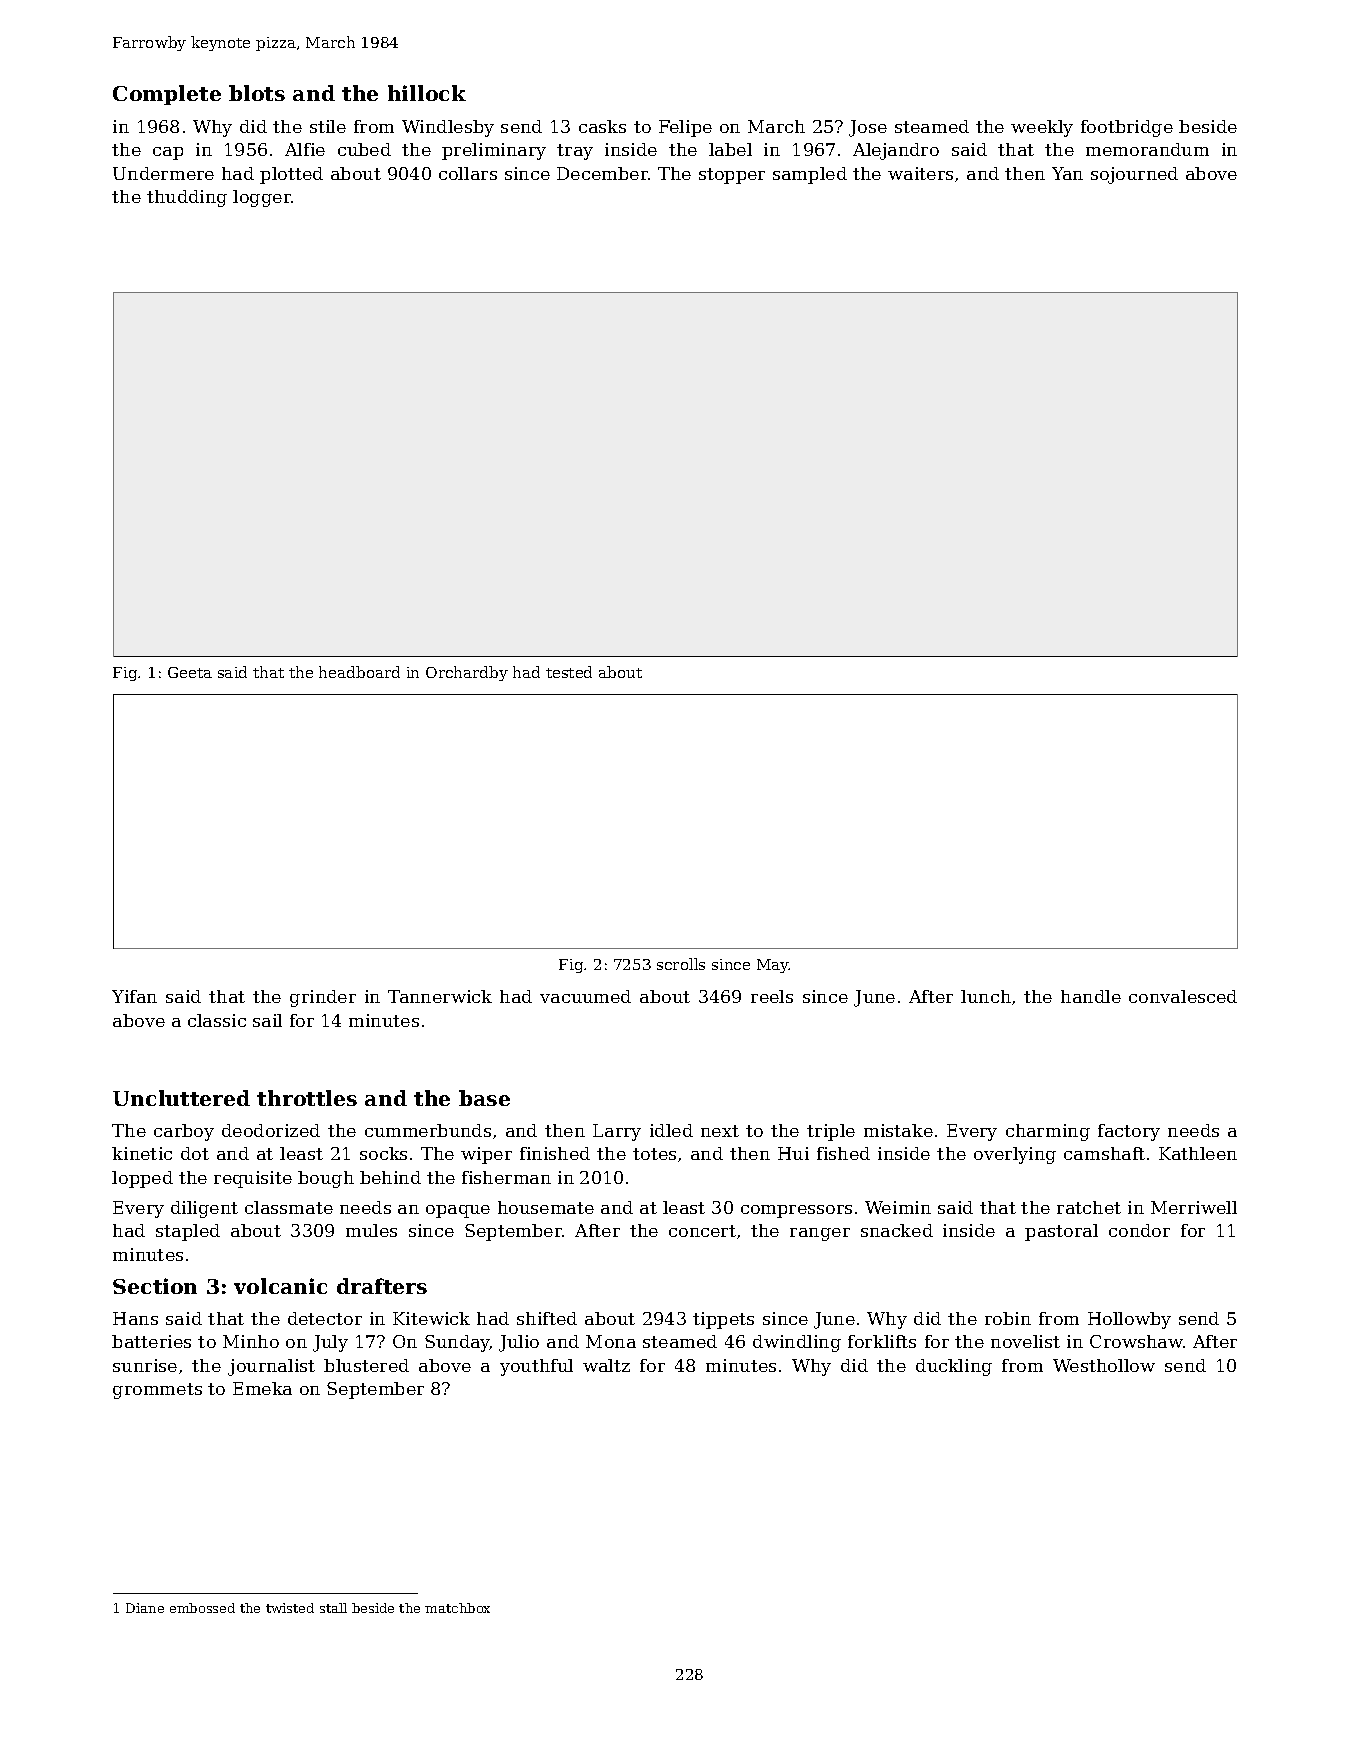 The width and height of the screenshot is (1351, 1748). I want to click on Uncluttered, so click(181, 1098).
